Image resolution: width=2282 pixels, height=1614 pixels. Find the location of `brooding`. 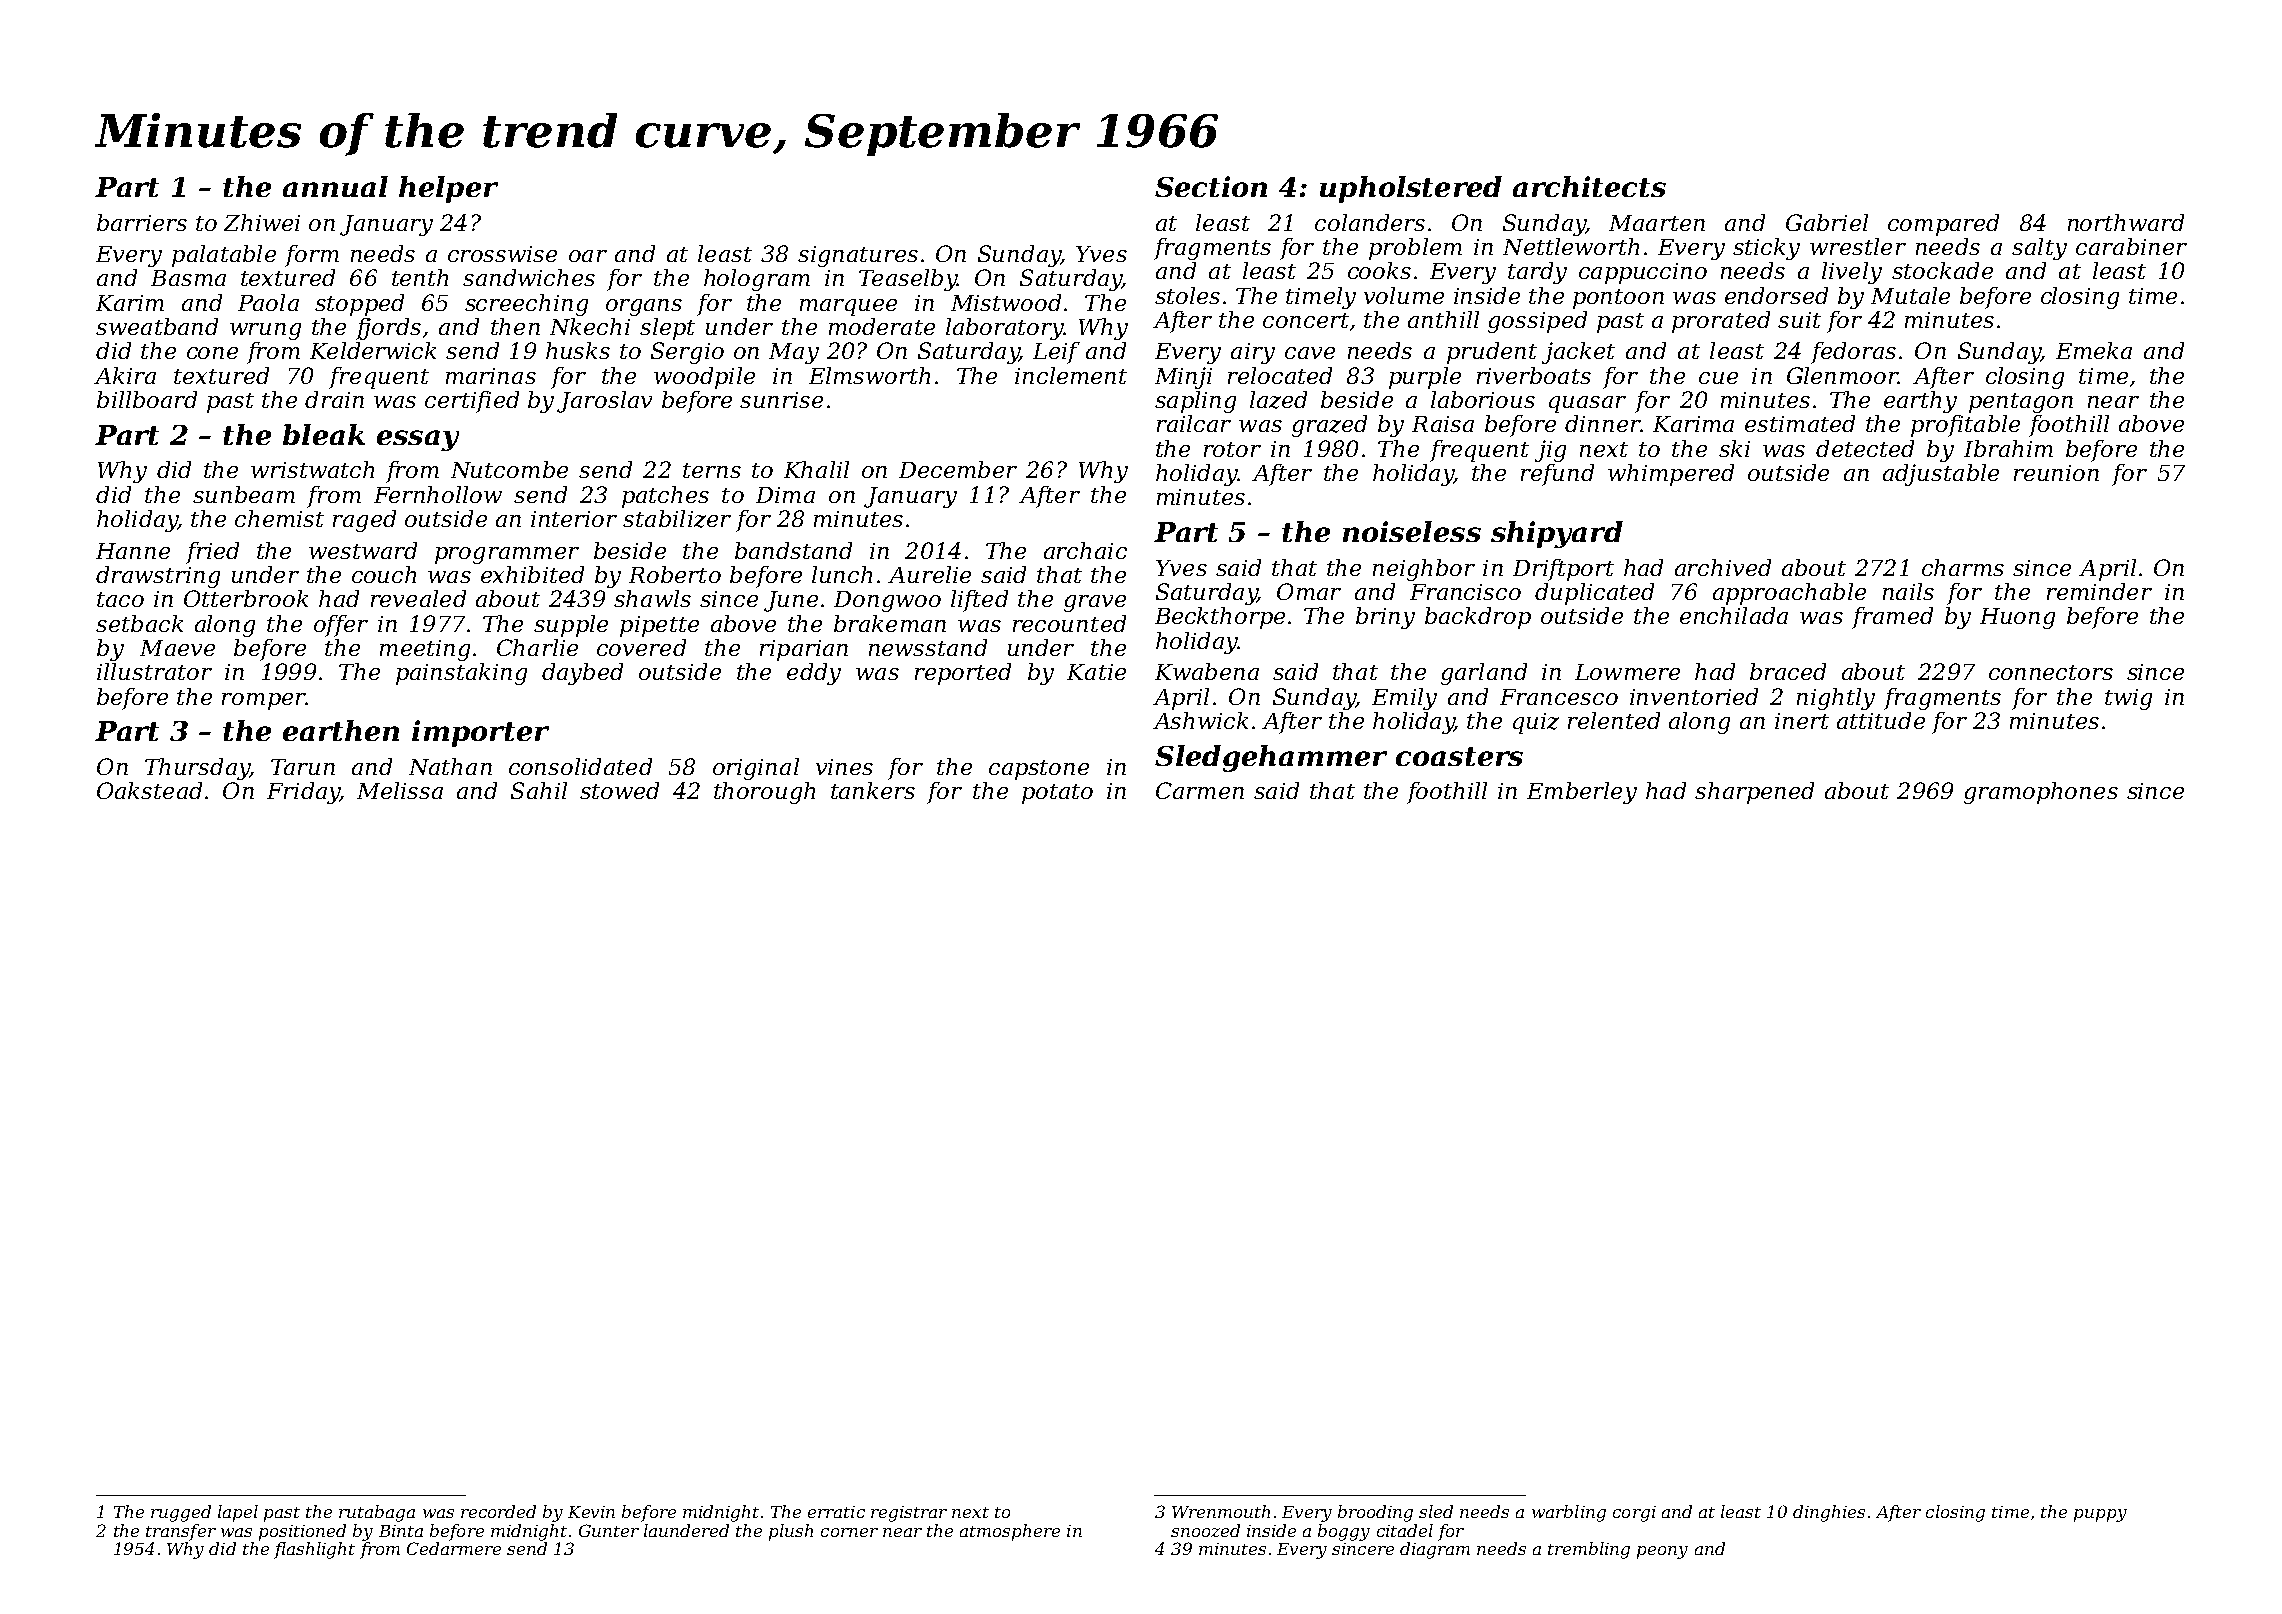

brooding is located at coordinates (1375, 1513).
